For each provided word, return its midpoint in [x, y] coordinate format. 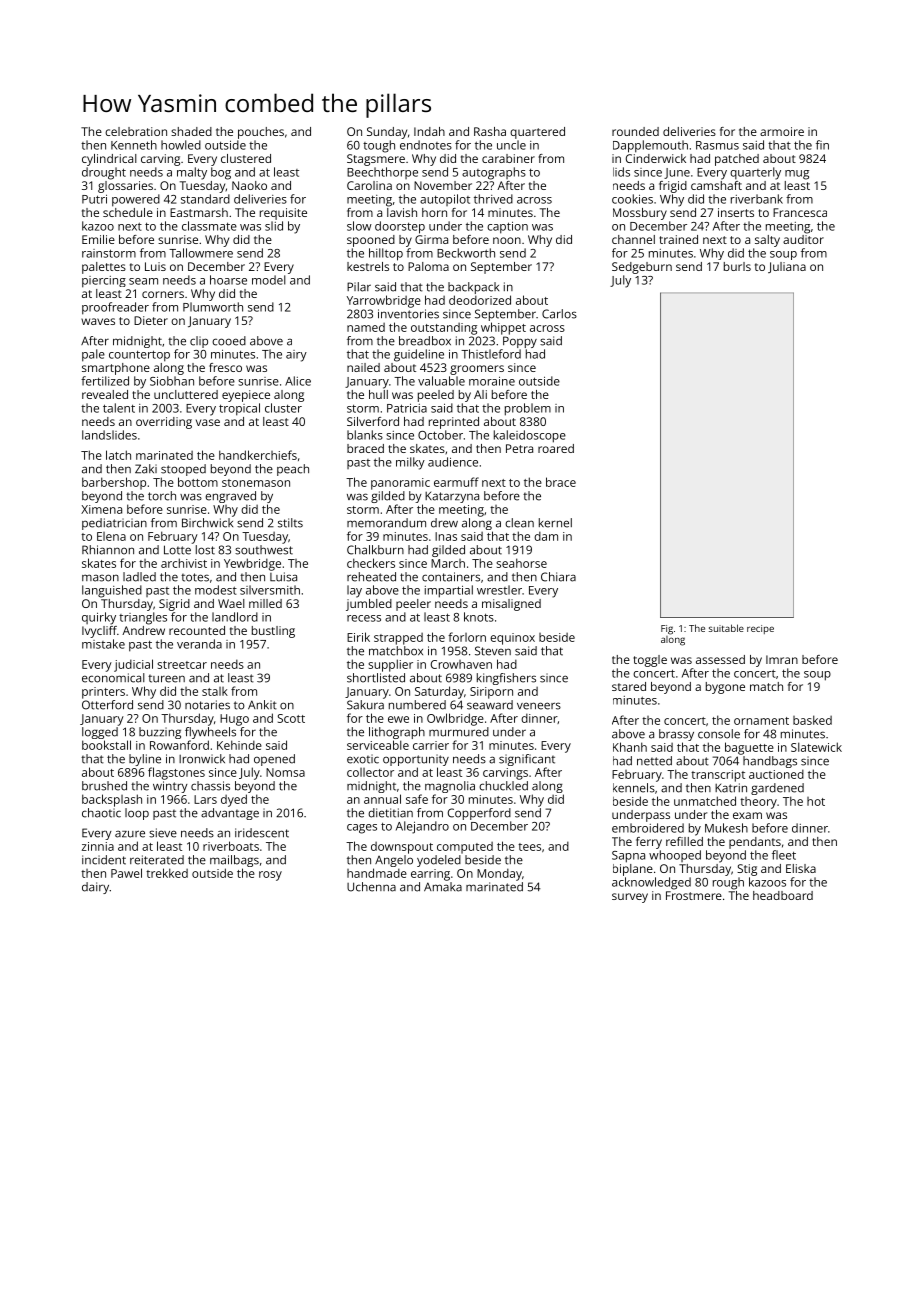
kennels [634, 788]
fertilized [105, 381]
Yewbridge [252, 564]
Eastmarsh [199, 212]
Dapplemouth [650, 146]
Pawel [126, 873]
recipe [760, 629]
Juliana [787, 267]
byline [145, 760]
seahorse [521, 563]
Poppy [520, 342]
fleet [784, 855]
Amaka [443, 887]
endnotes [426, 145]
